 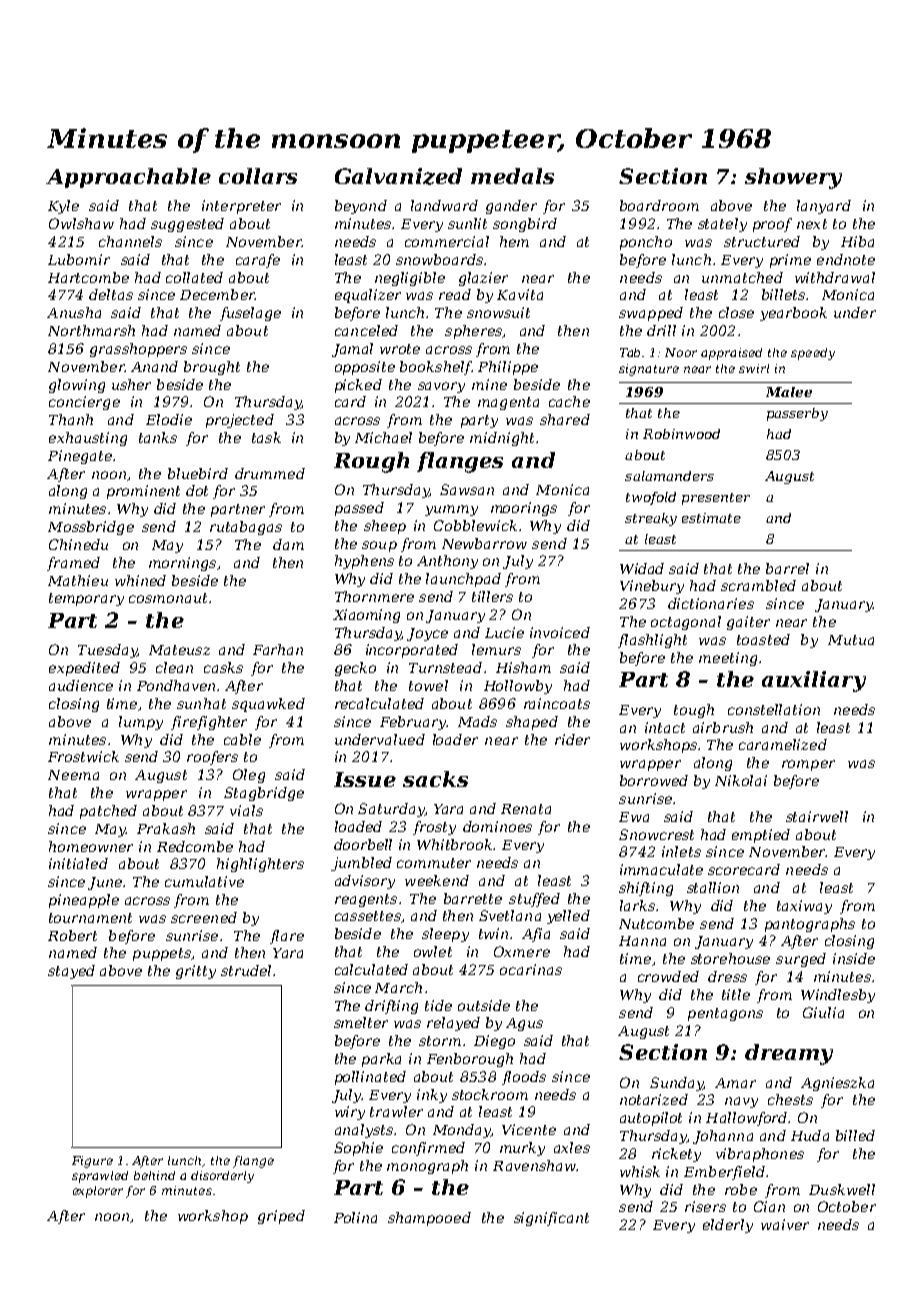 What do you see at coordinates (512, 176) in the page?
I see `medals` at bounding box center [512, 176].
